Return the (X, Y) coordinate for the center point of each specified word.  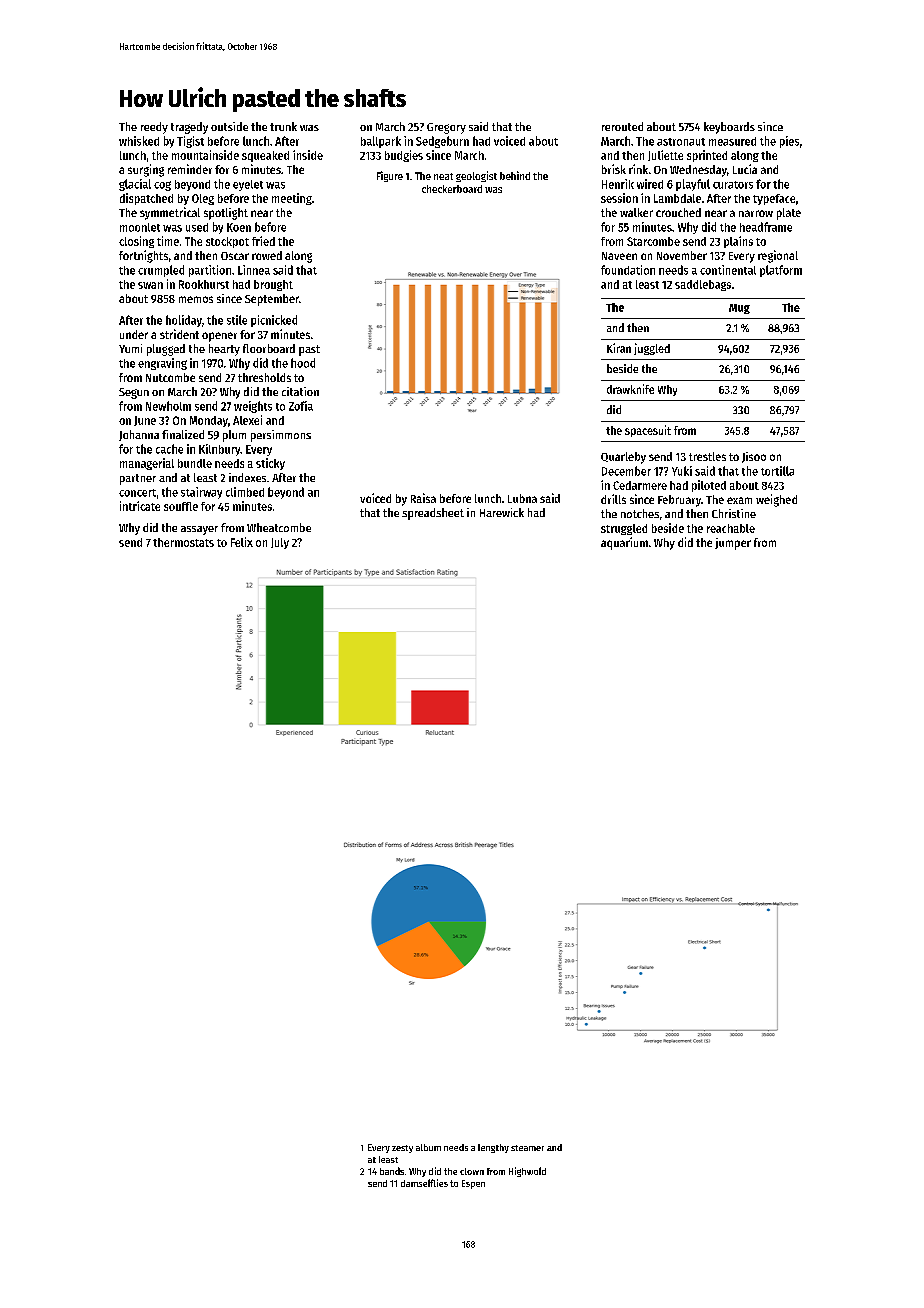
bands (392, 1171)
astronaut (681, 142)
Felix (242, 542)
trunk (283, 126)
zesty (402, 1149)
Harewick (502, 512)
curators (733, 185)
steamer (527, 1148)
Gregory (446, 128)
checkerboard (452, 189)
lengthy (493, 1148)
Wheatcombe (279, 527)
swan (150, 285)
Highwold (527, 1172)
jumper (733, 544)
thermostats (183, 542)
